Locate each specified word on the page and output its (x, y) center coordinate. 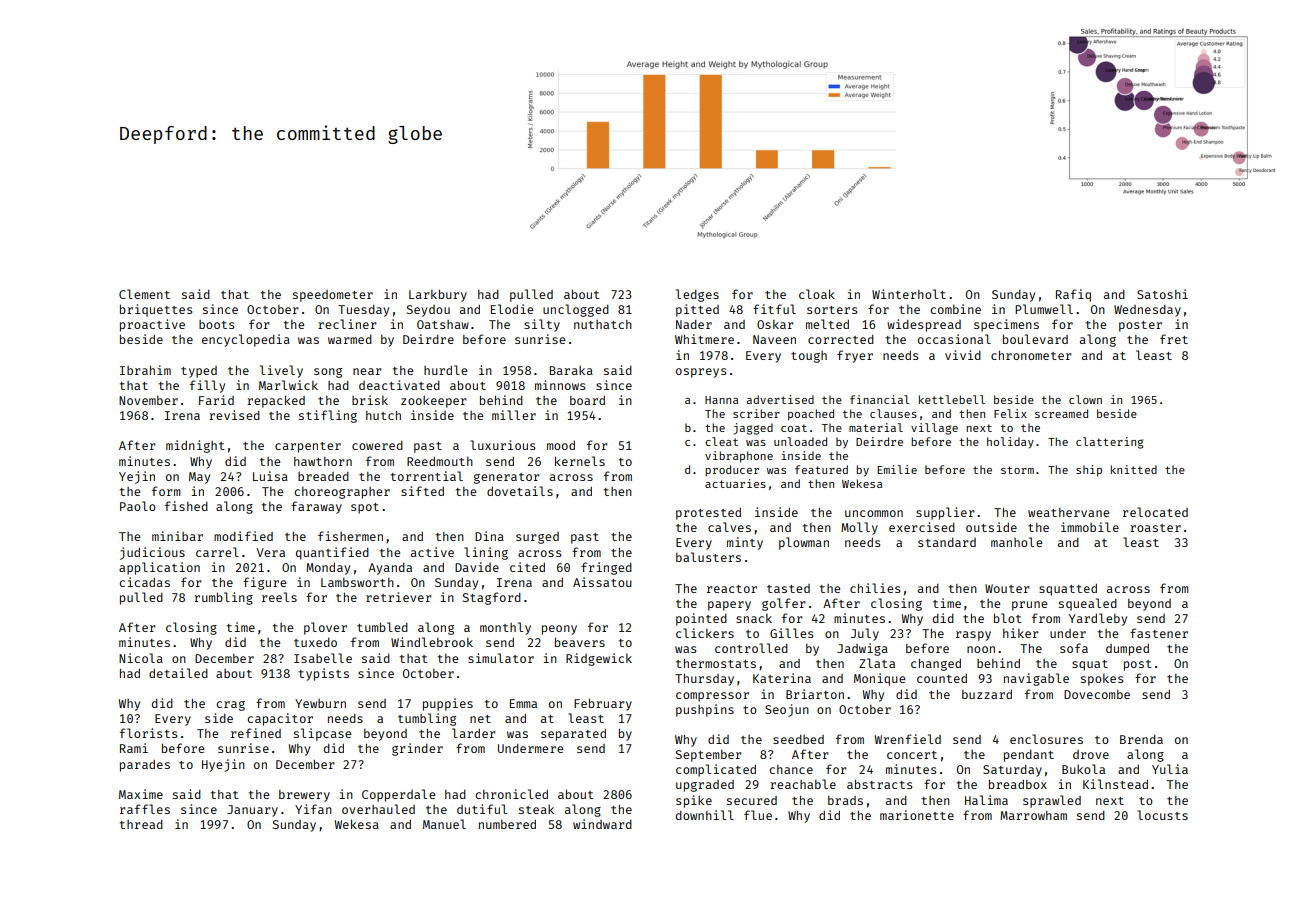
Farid (216, 400)
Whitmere (704, 339)
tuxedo (315, 642)
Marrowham (1033, 815)
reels (279, 597)
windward (602, 824)
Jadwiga (862, 649)
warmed (350, 339)
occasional (954, 339)
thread (141, 824)
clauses (893, 413)
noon (981, 649)
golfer (784, 604)
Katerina (782, 678)
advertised (780, 399)
